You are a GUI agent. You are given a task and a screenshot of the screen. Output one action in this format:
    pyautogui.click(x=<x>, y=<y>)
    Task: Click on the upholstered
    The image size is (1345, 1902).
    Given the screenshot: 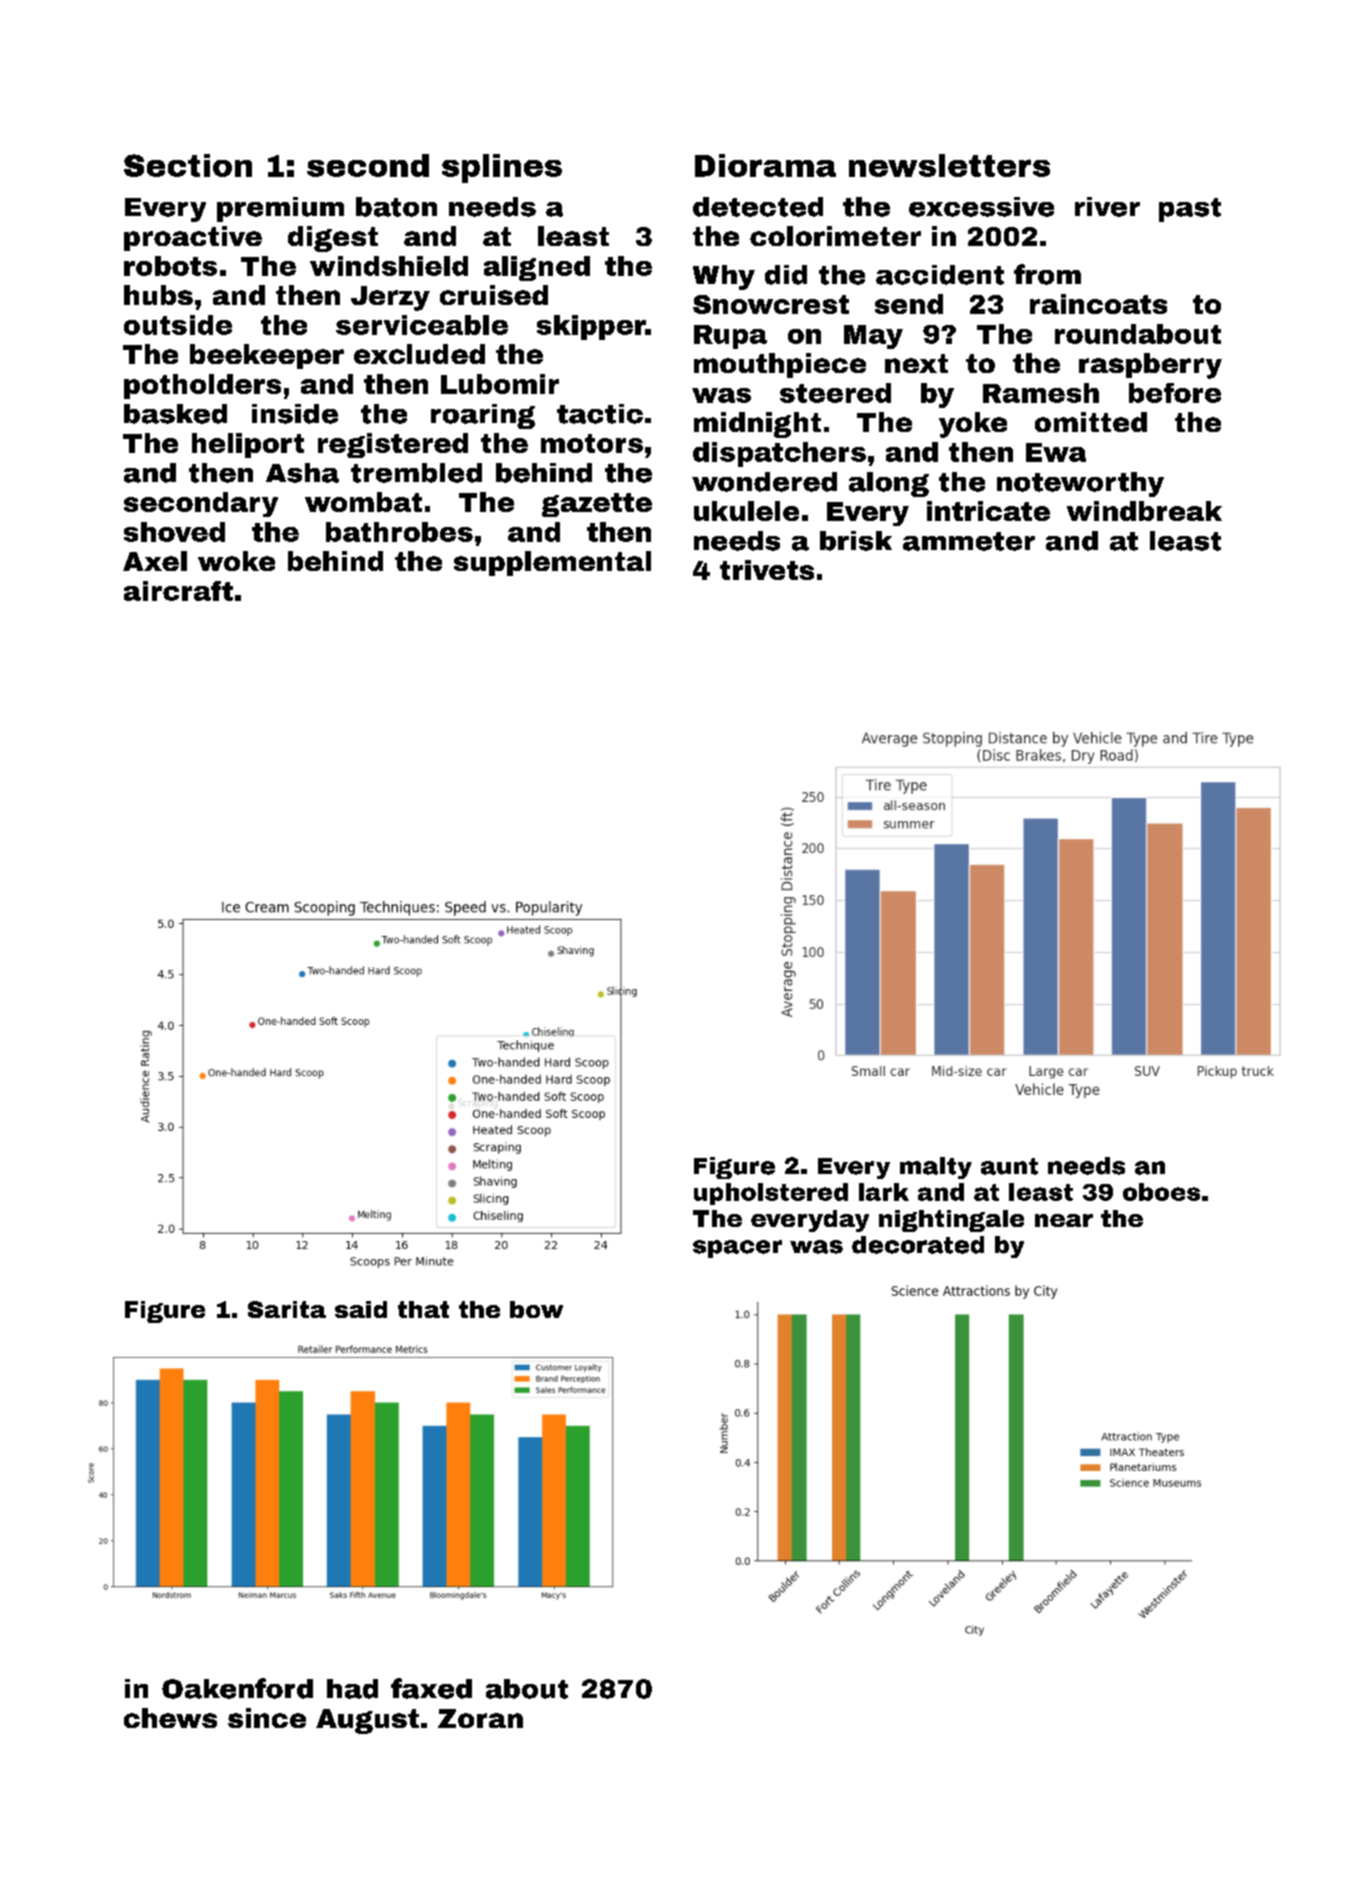 What is the action you would take?
    pyautogui.click(x=771, y=1194)
